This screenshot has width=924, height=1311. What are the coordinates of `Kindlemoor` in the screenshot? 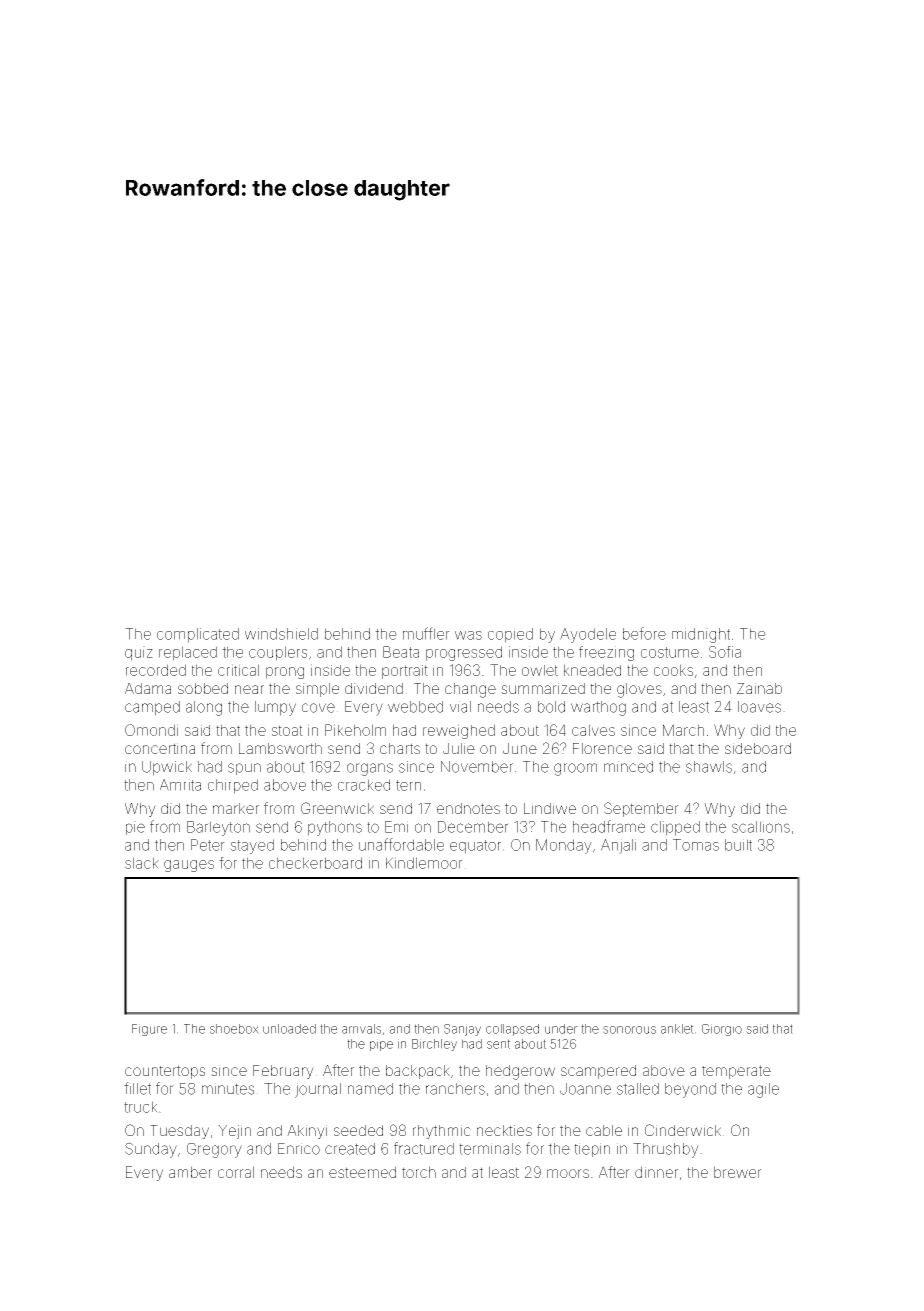 It's located at (424, 863).
